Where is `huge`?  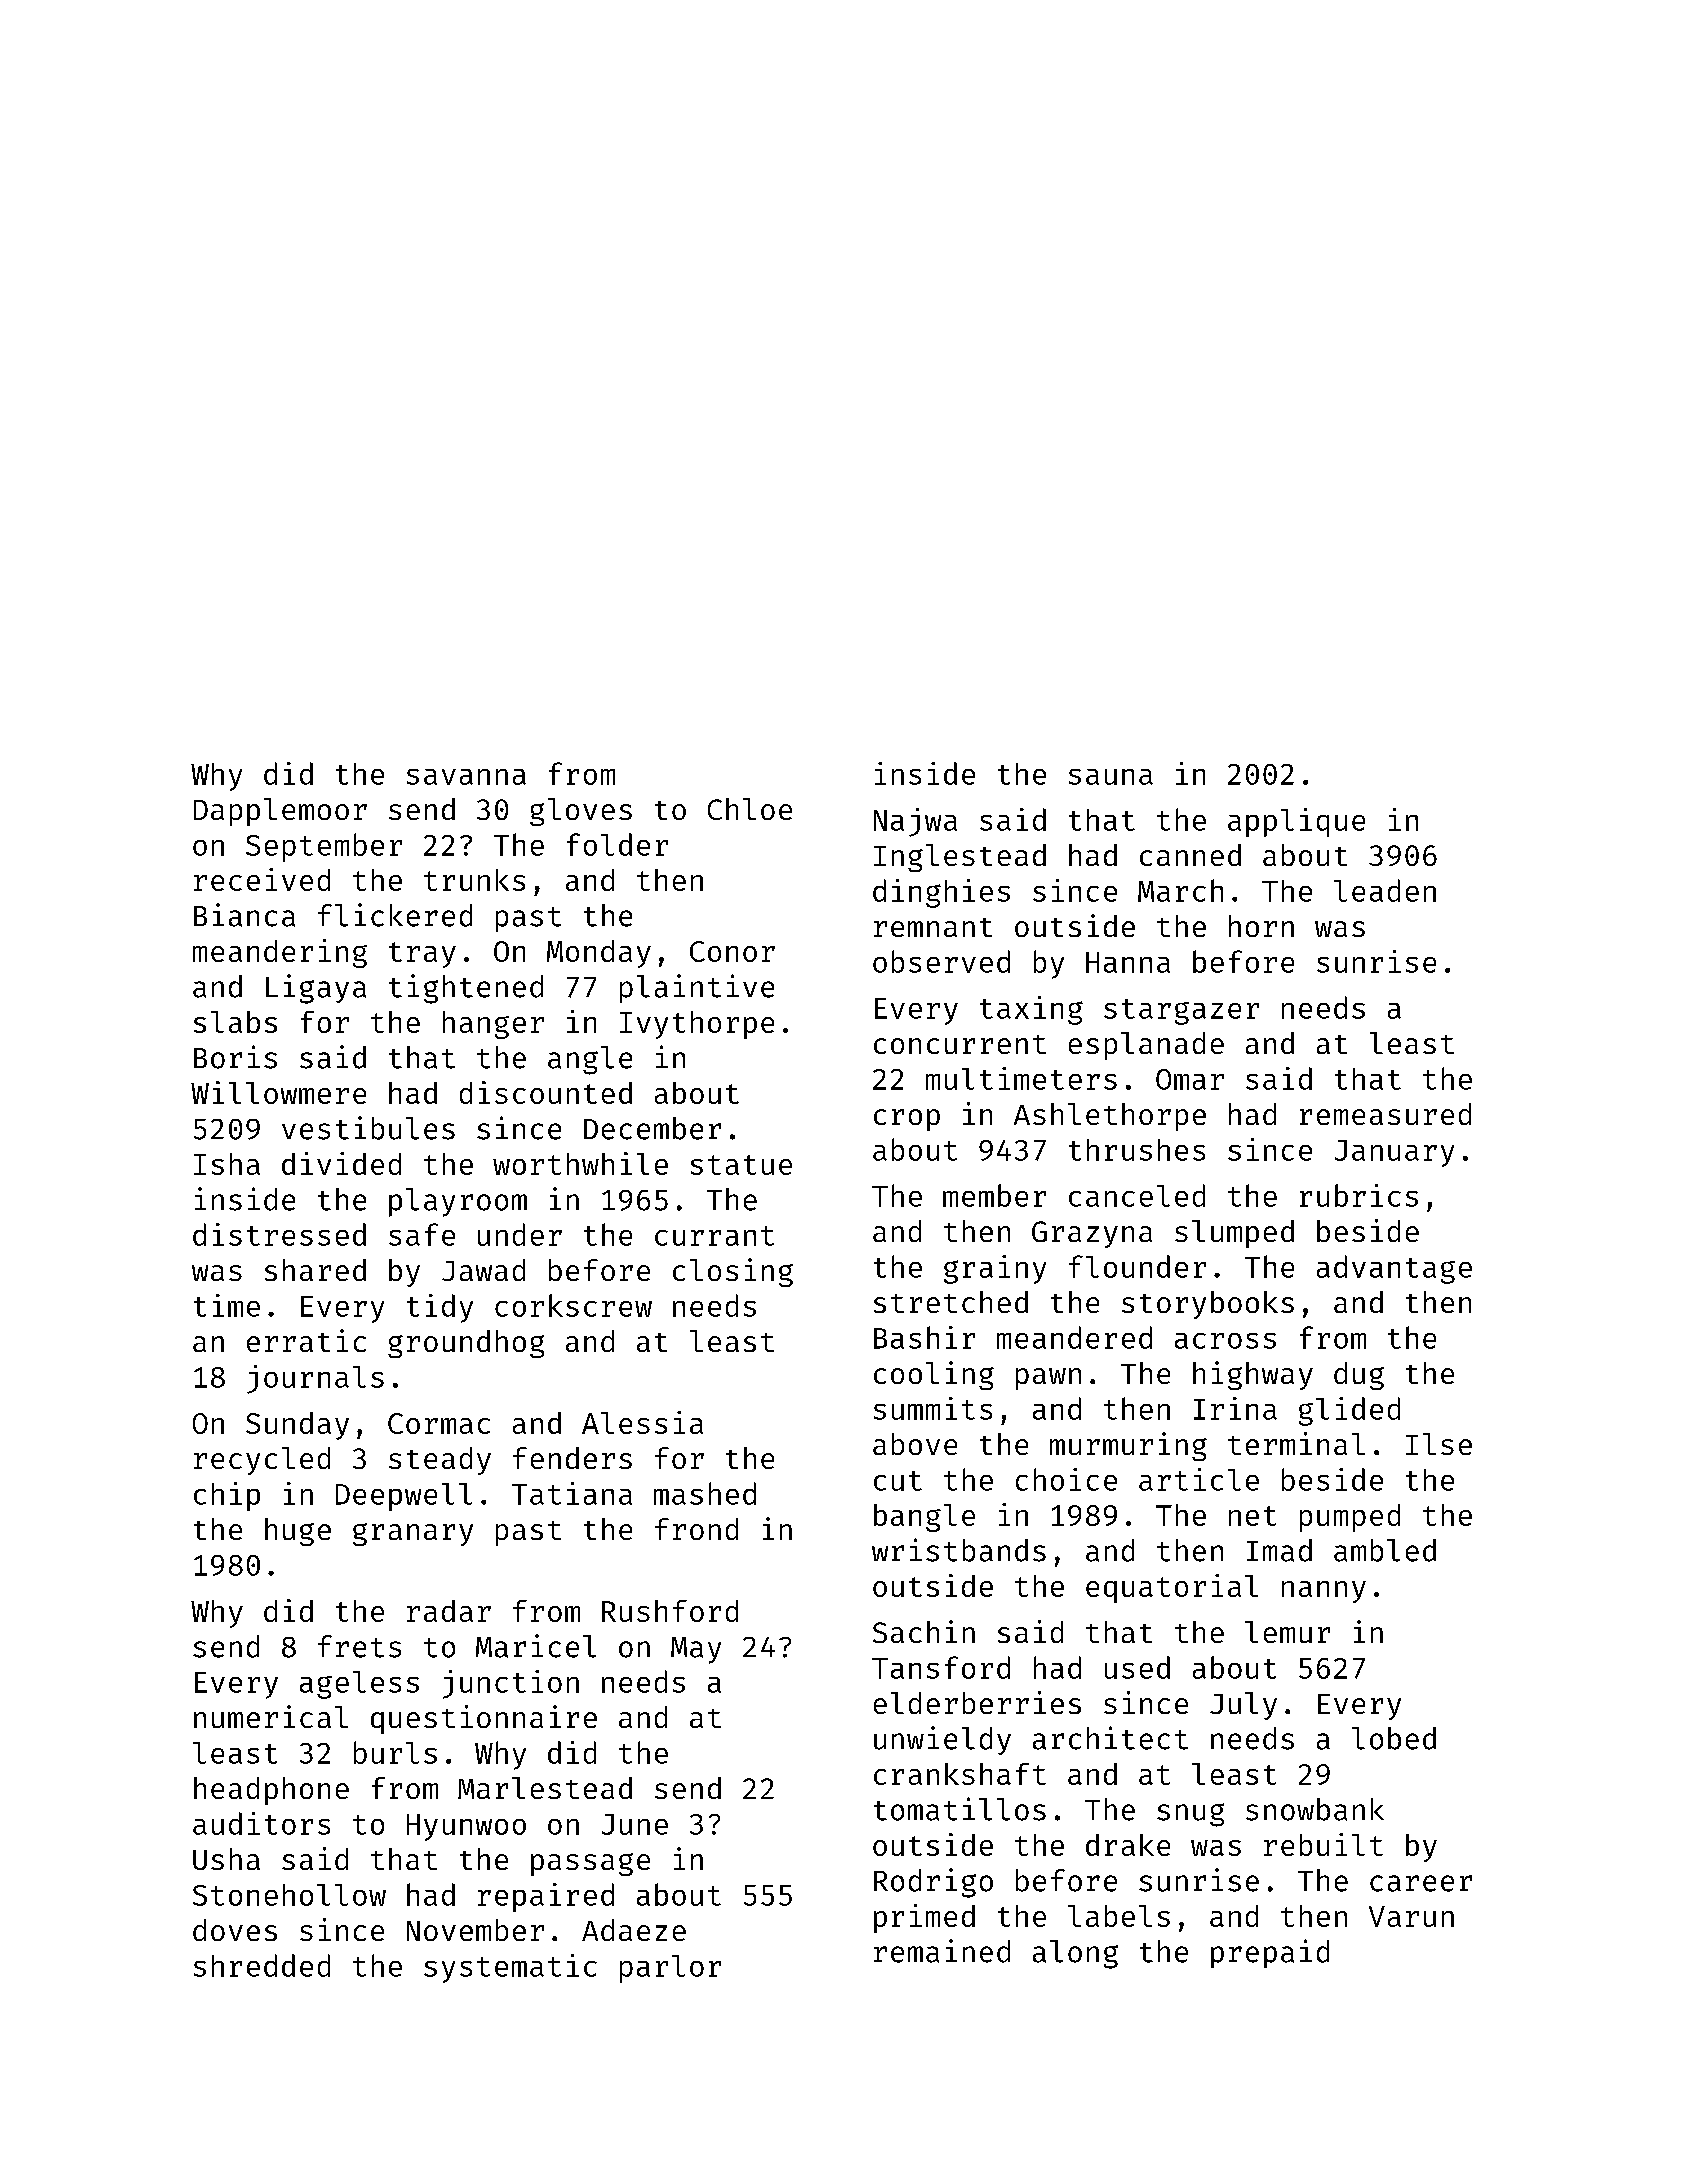 huge is located at coordinates (298, 1532).
